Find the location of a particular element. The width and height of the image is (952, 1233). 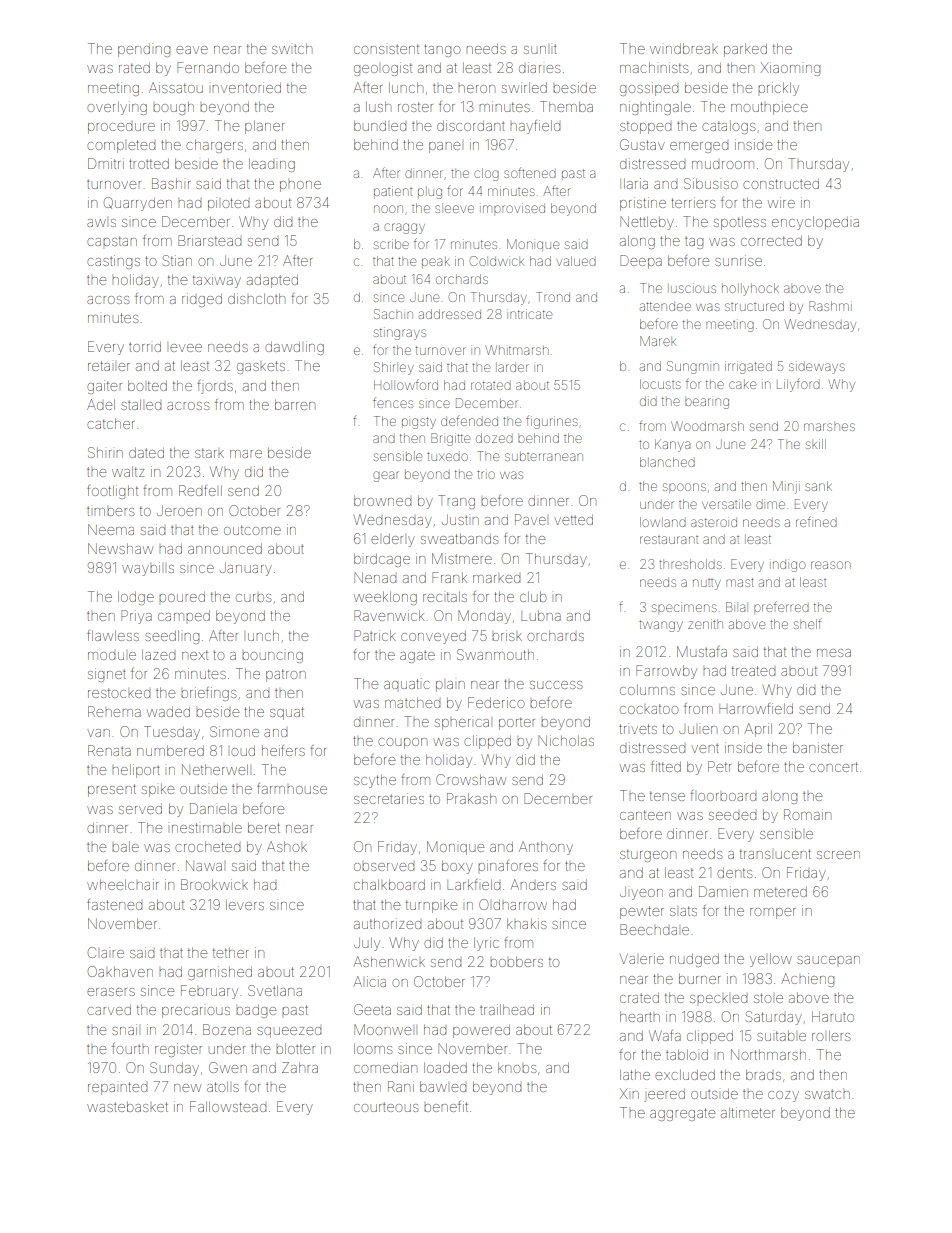

Prakash is located at coordinates (471, 798).
